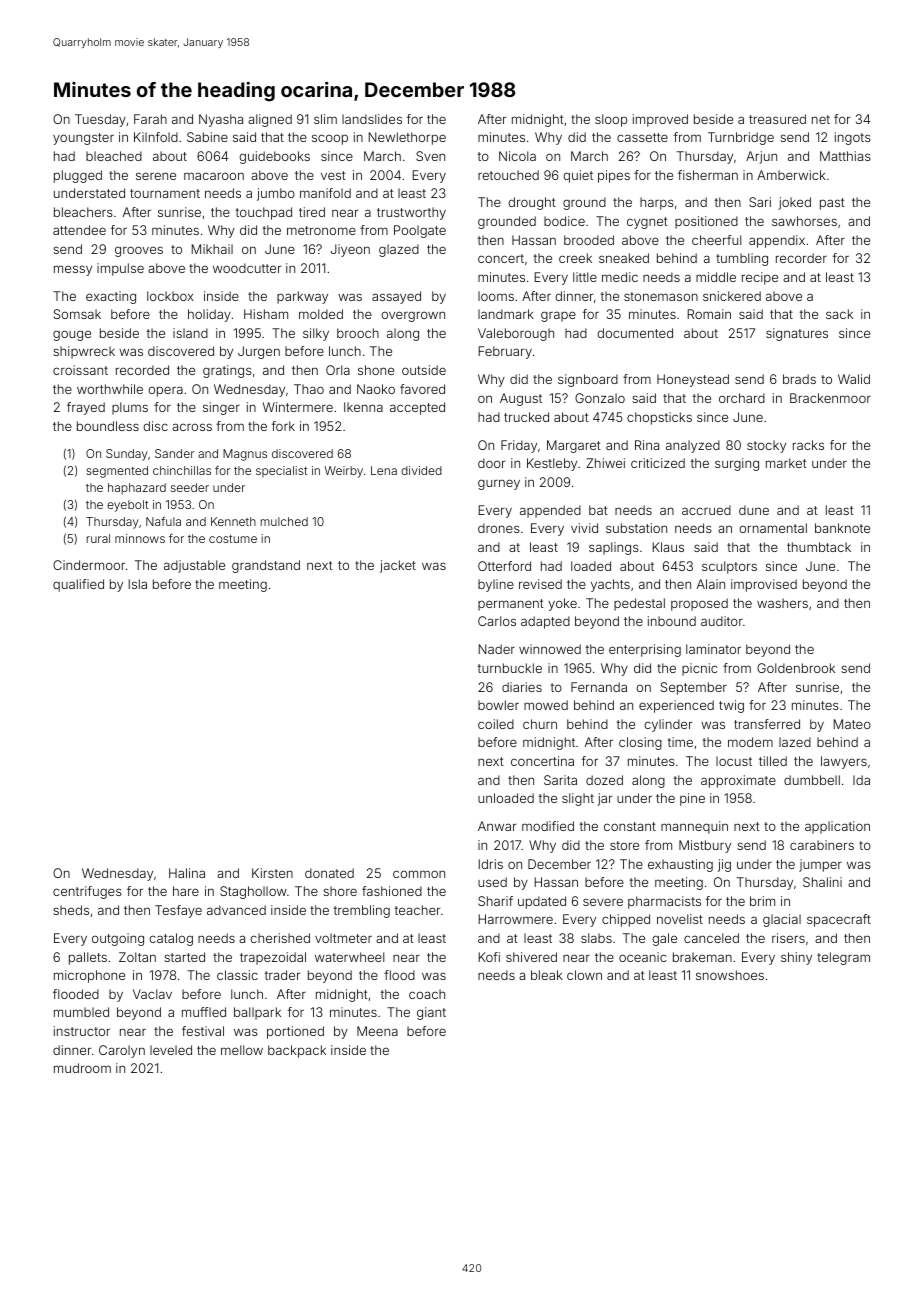 This document has width=924, height=1308. I want to click on youngster, so click(83, 139).
